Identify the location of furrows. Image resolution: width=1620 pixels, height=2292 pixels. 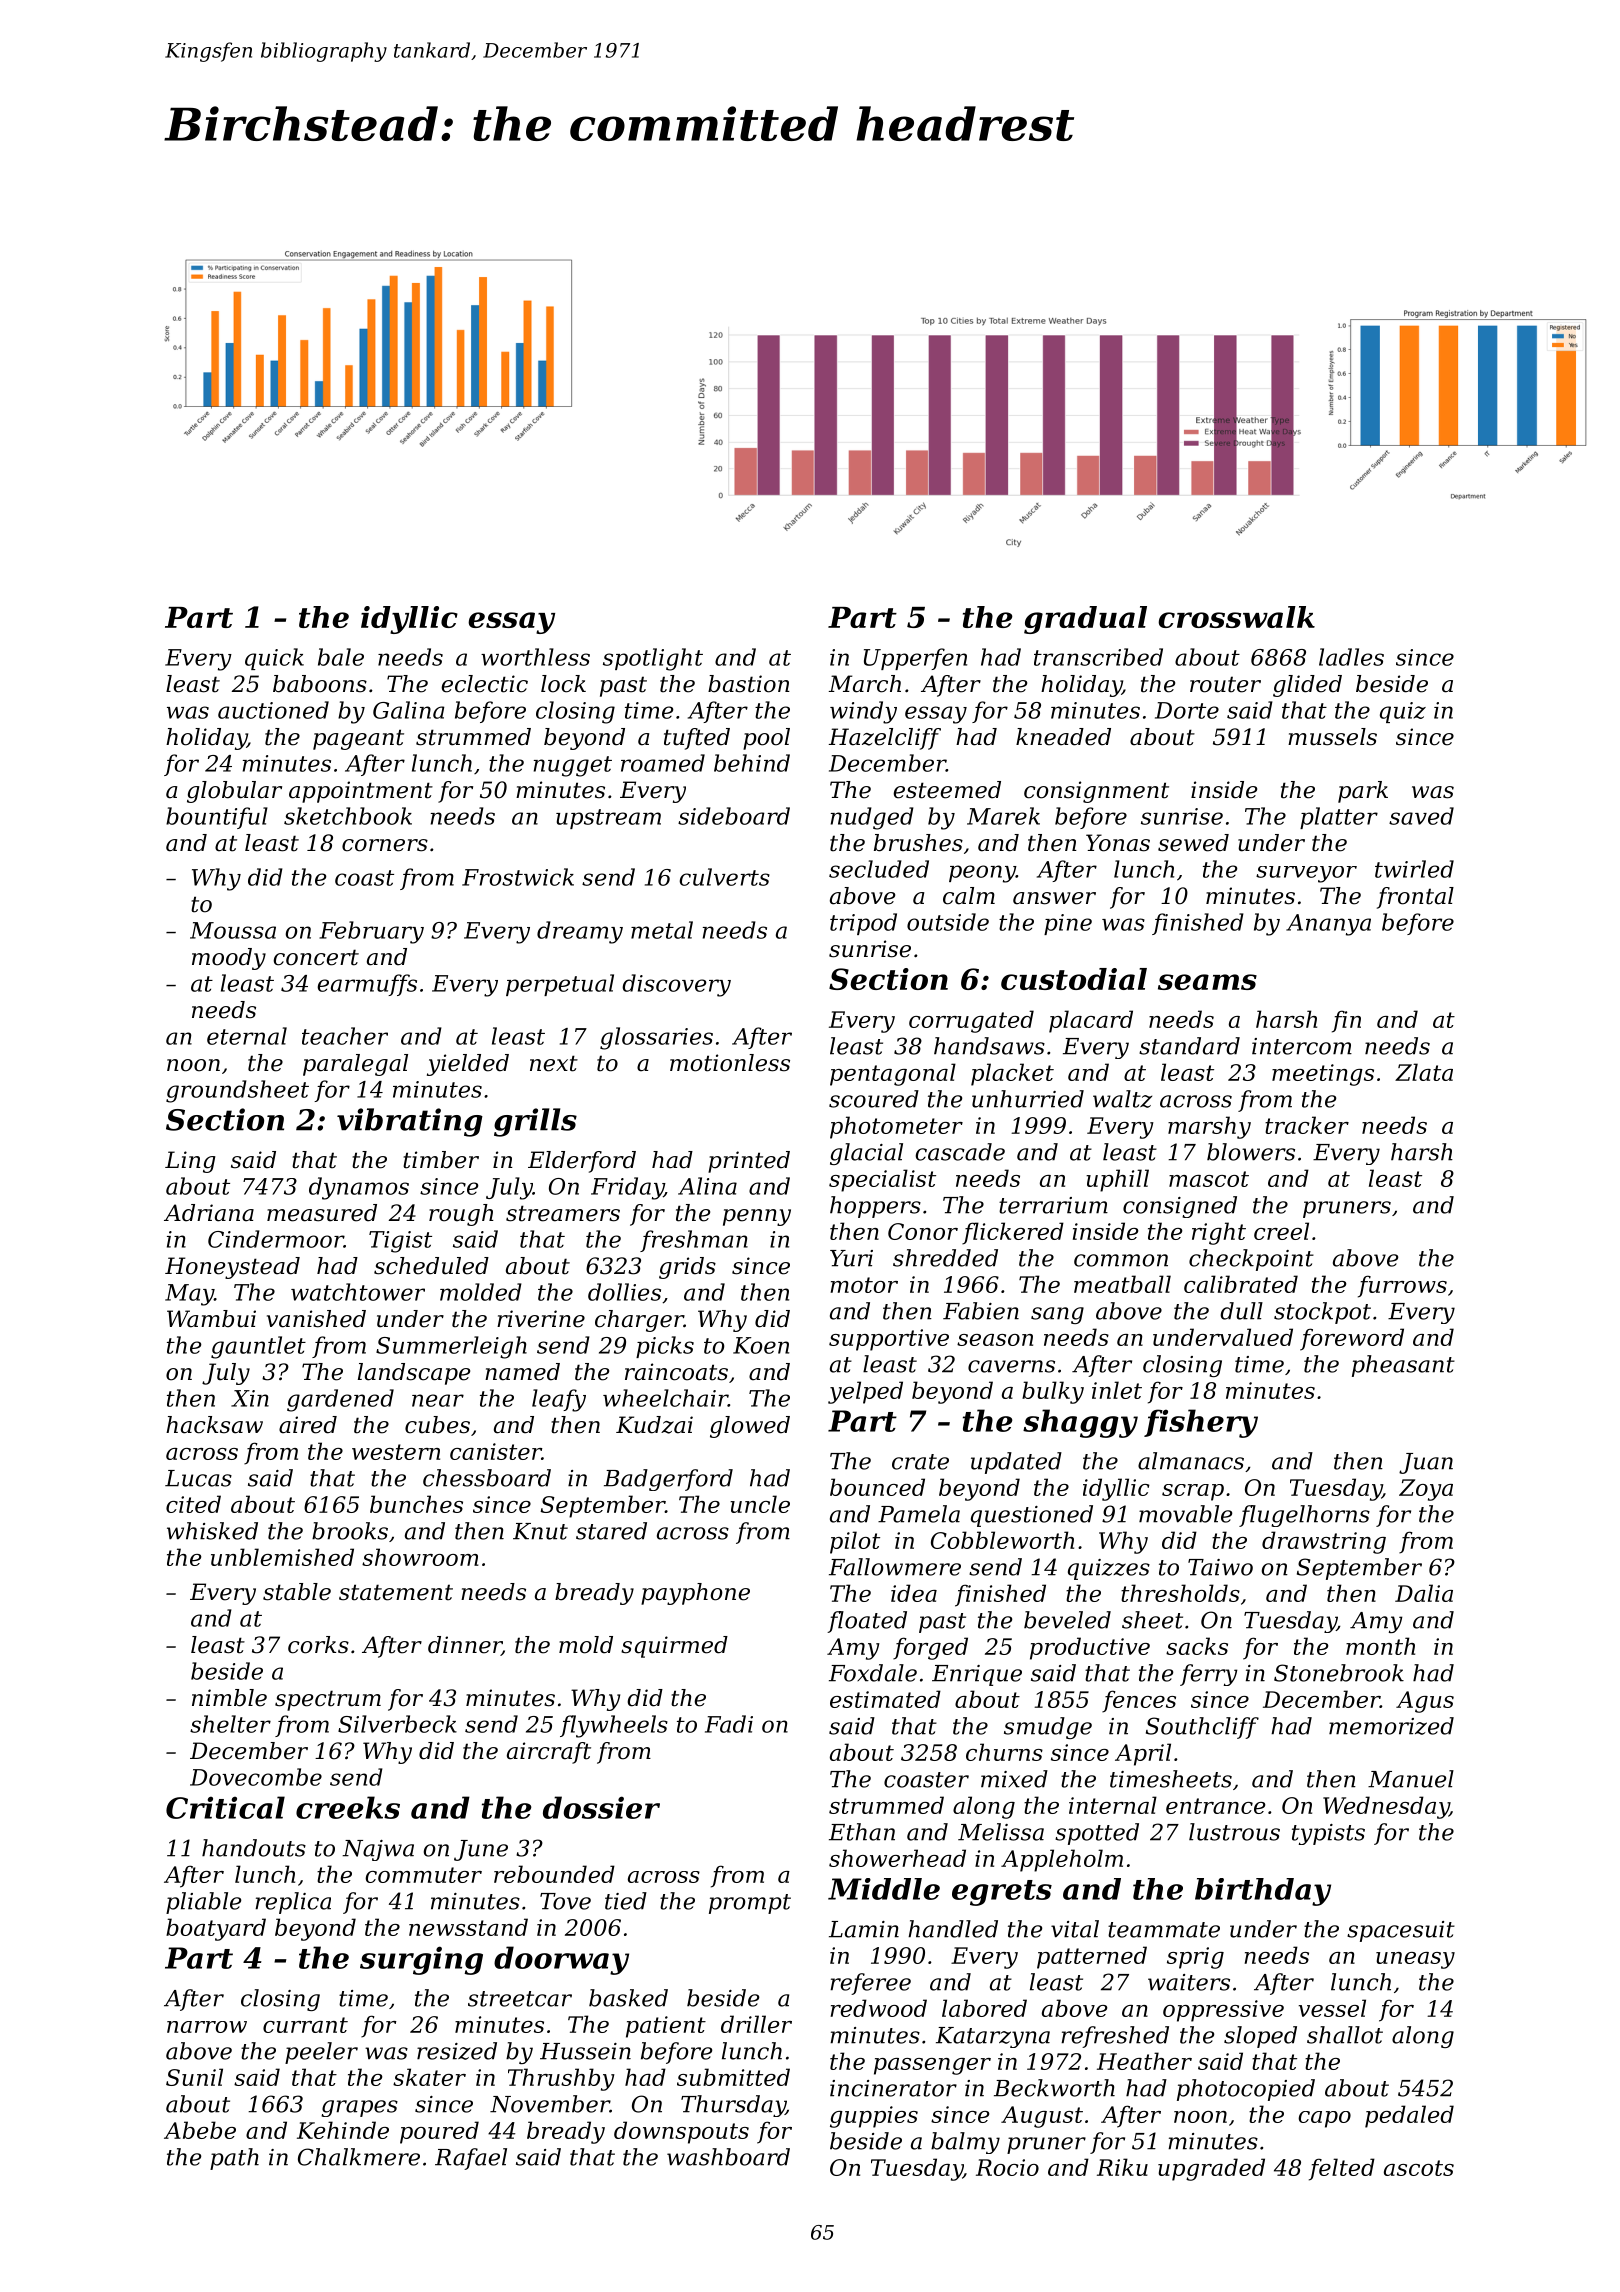
(1402, 1286).
